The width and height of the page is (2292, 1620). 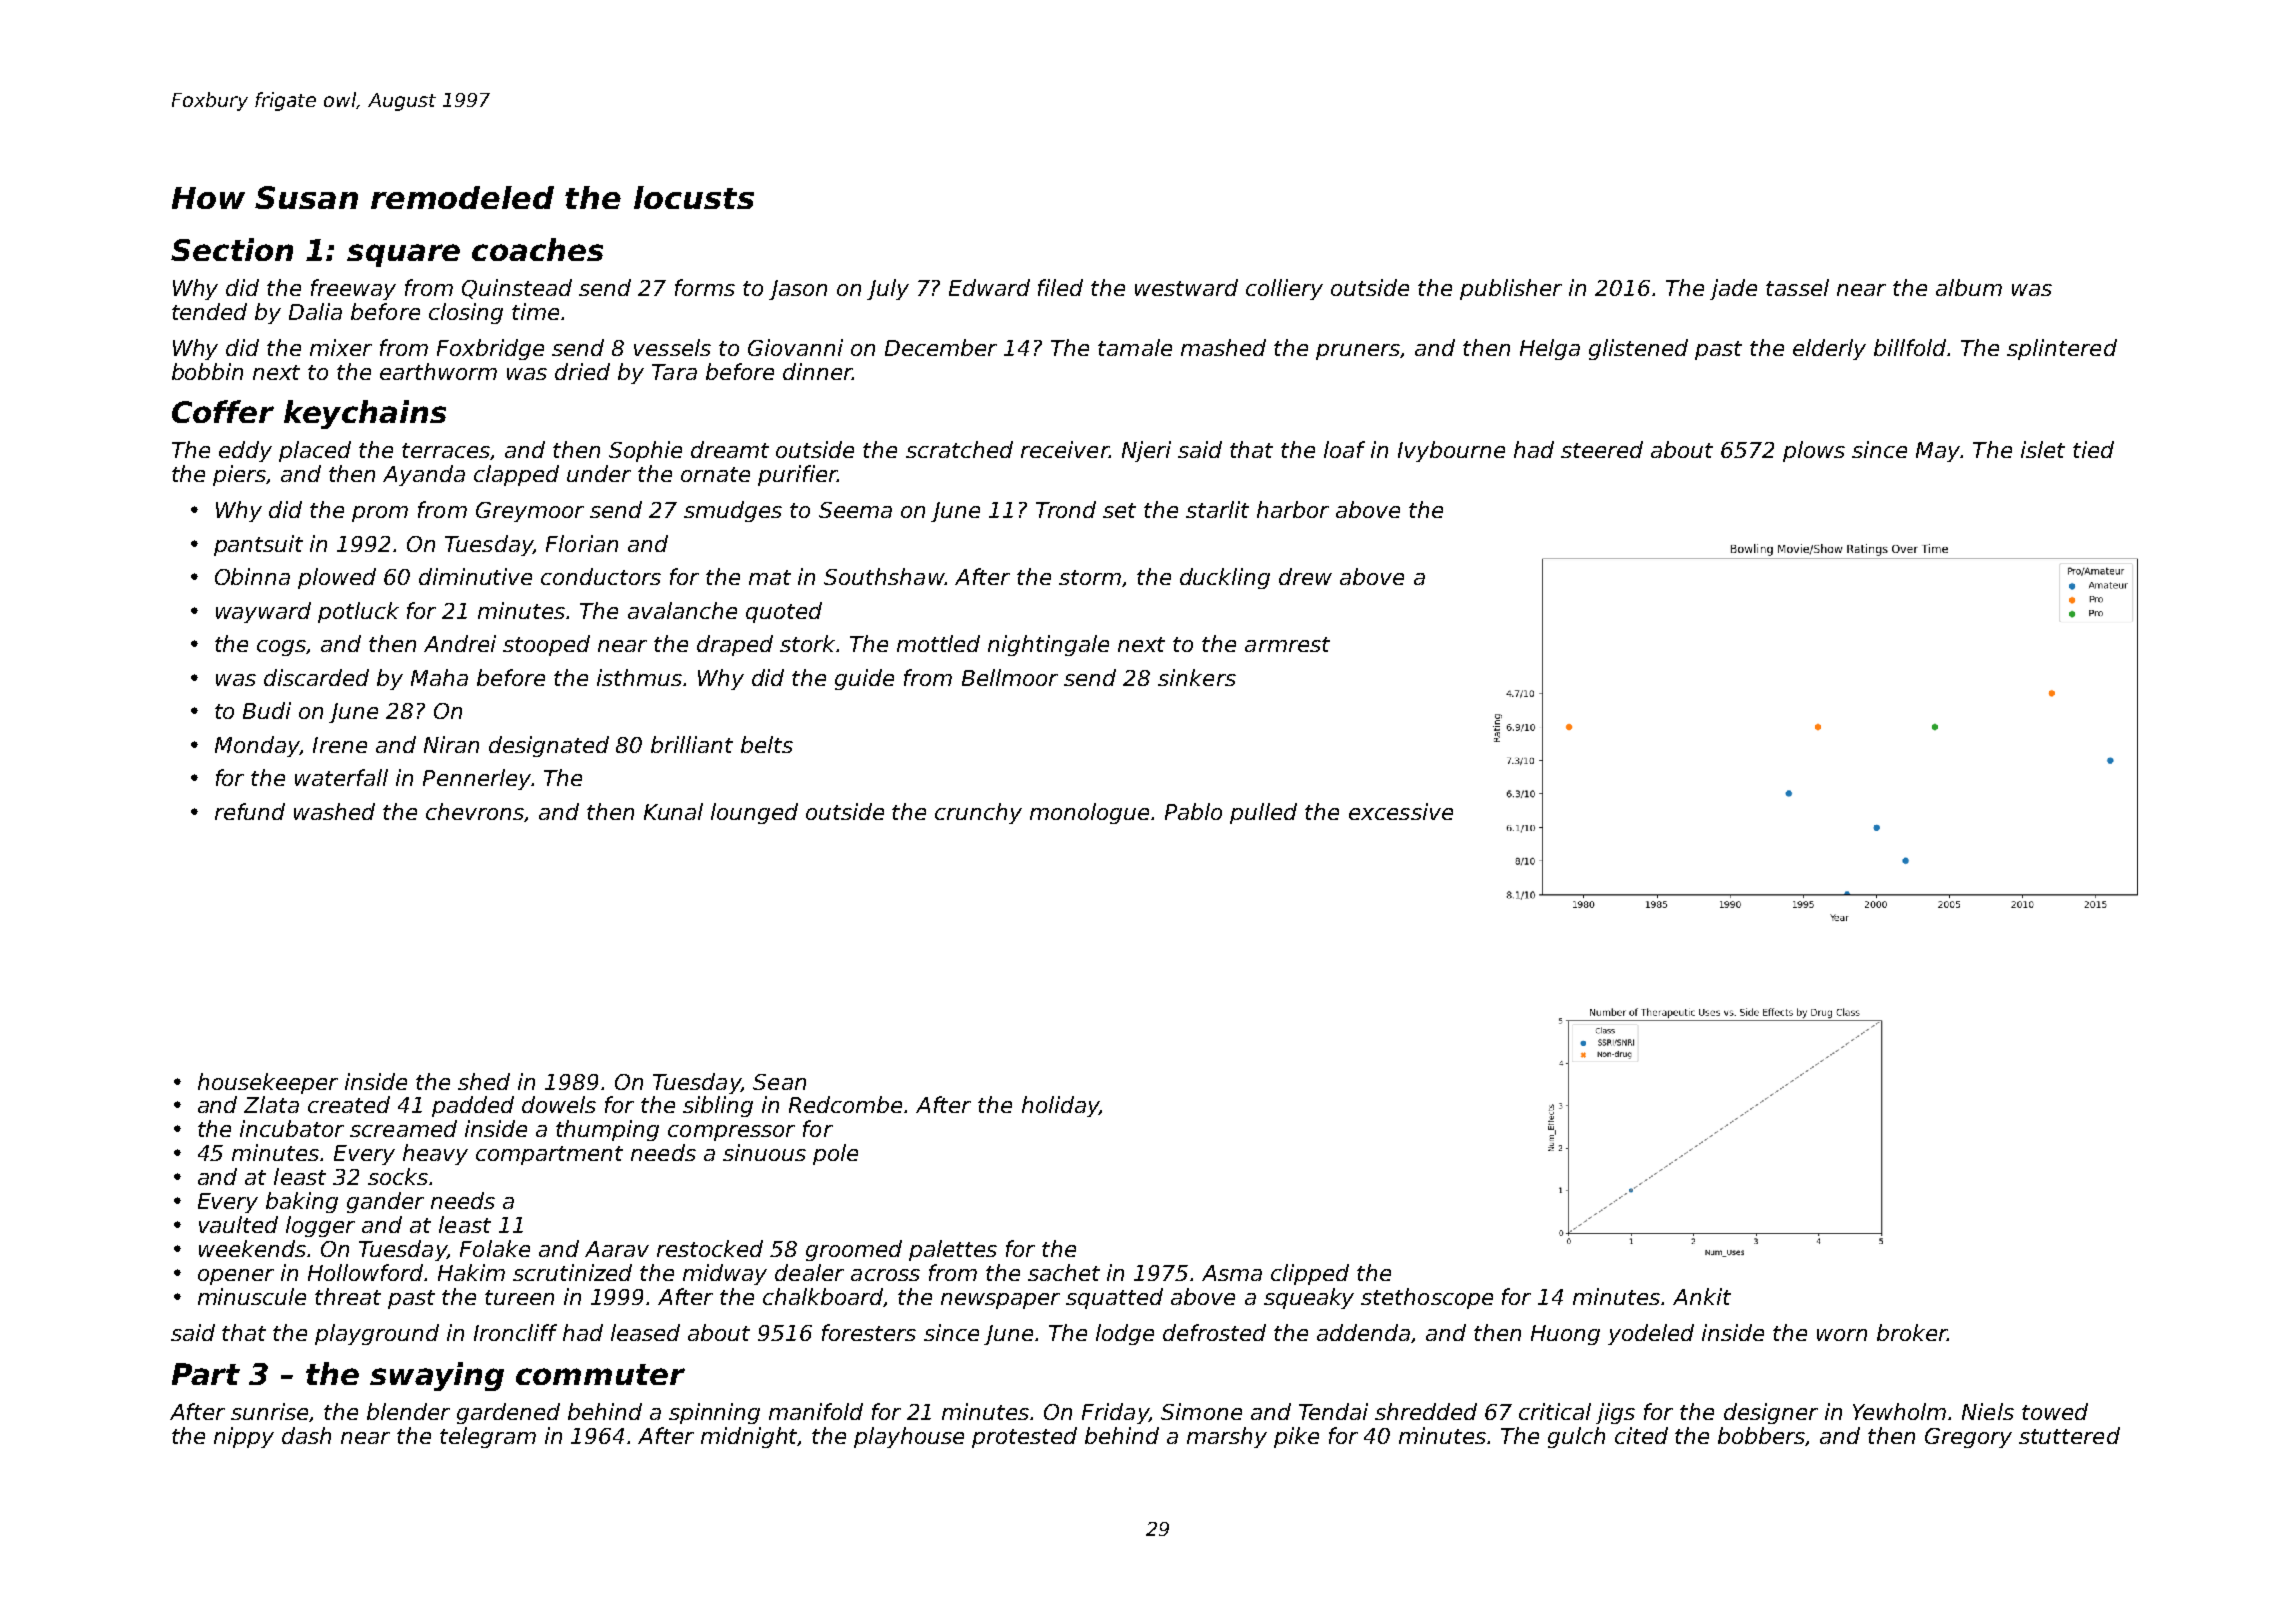 I want to click on midnight, so click(x=749, y=1437).
